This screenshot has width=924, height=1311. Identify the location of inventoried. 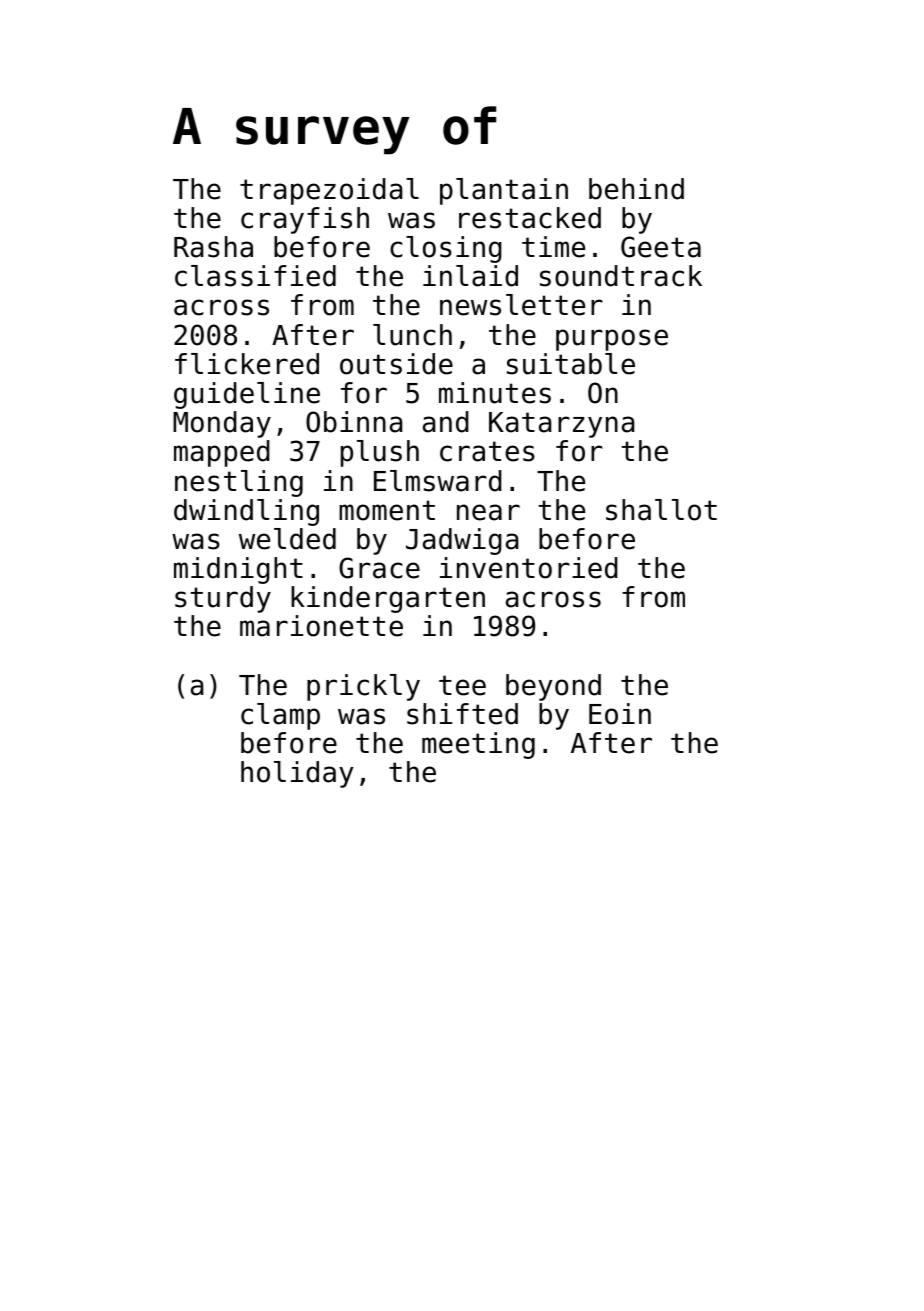
(529, 568).
